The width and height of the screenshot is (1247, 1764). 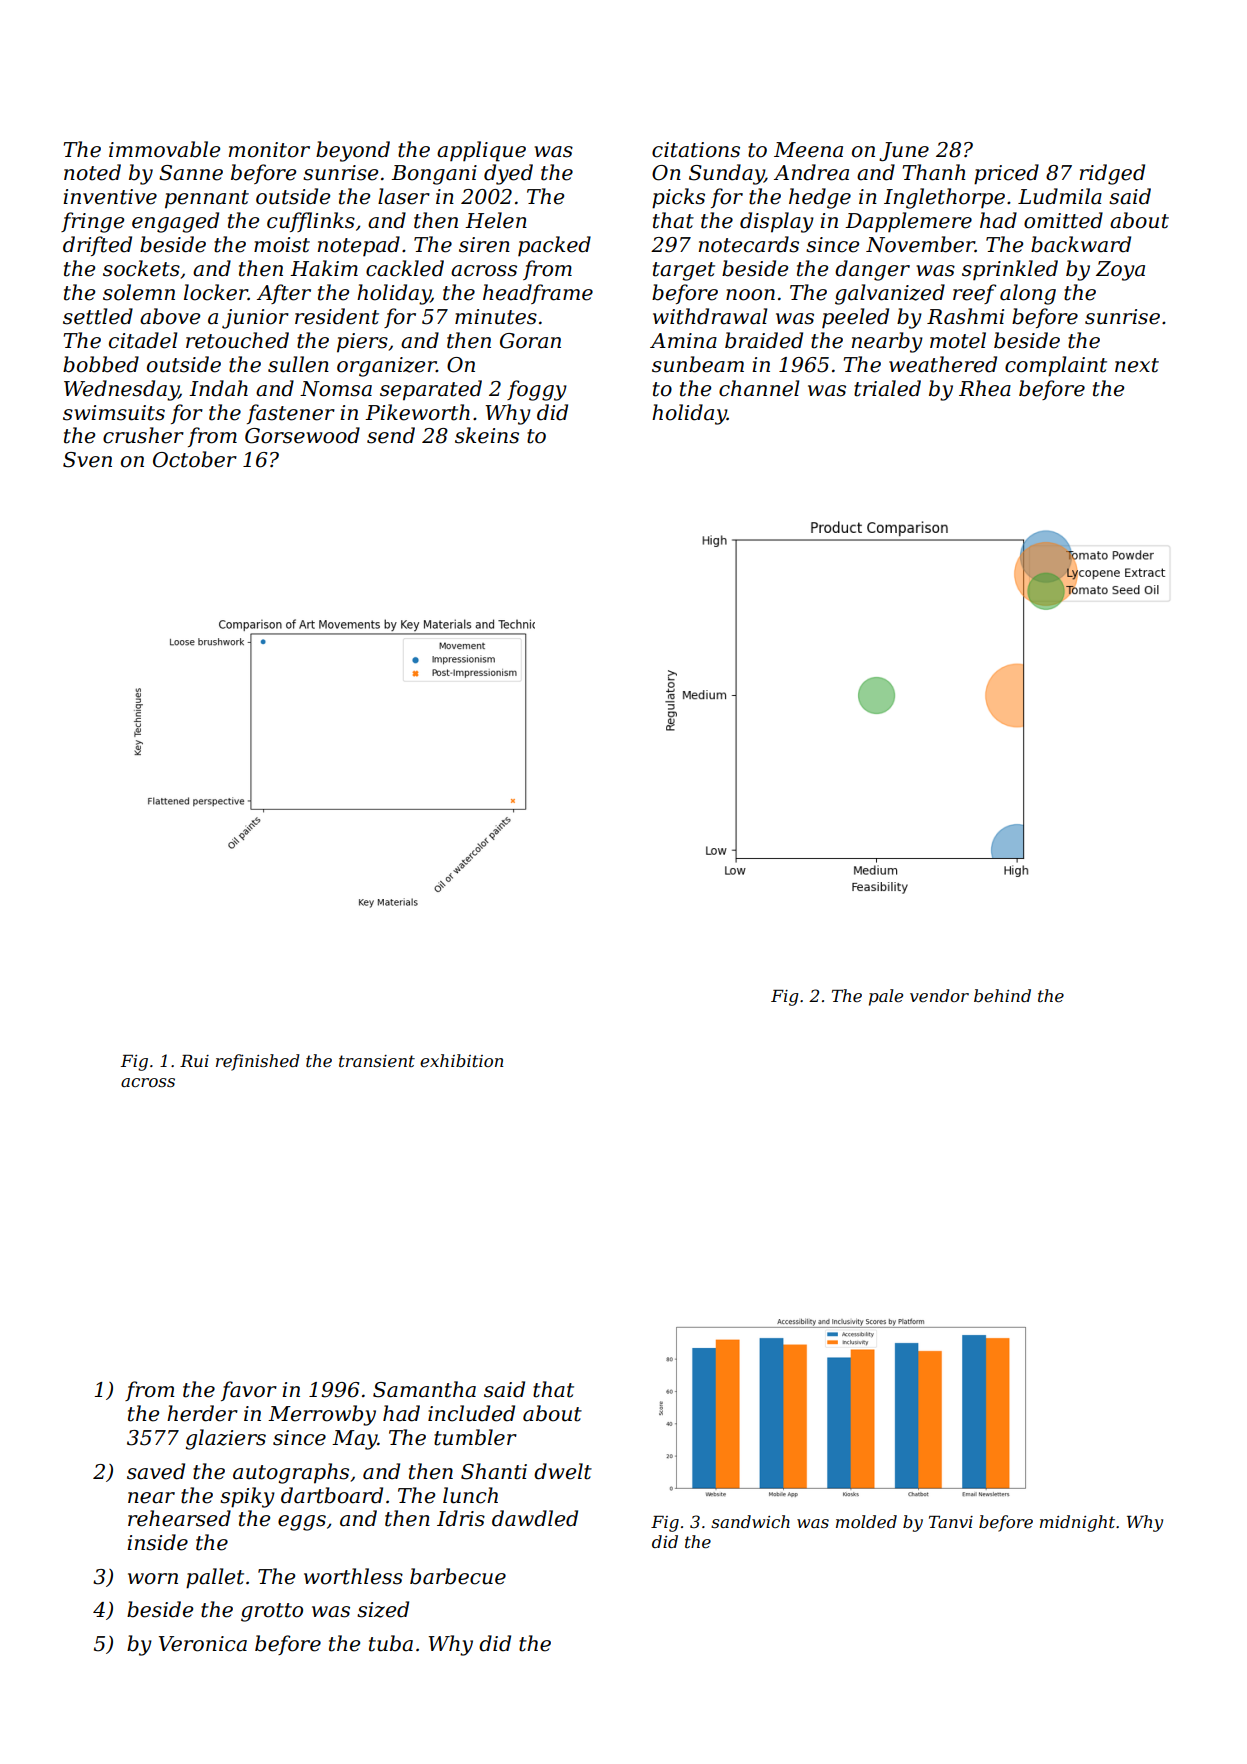 I want to click on worn, so click(x=153, y=1579).
